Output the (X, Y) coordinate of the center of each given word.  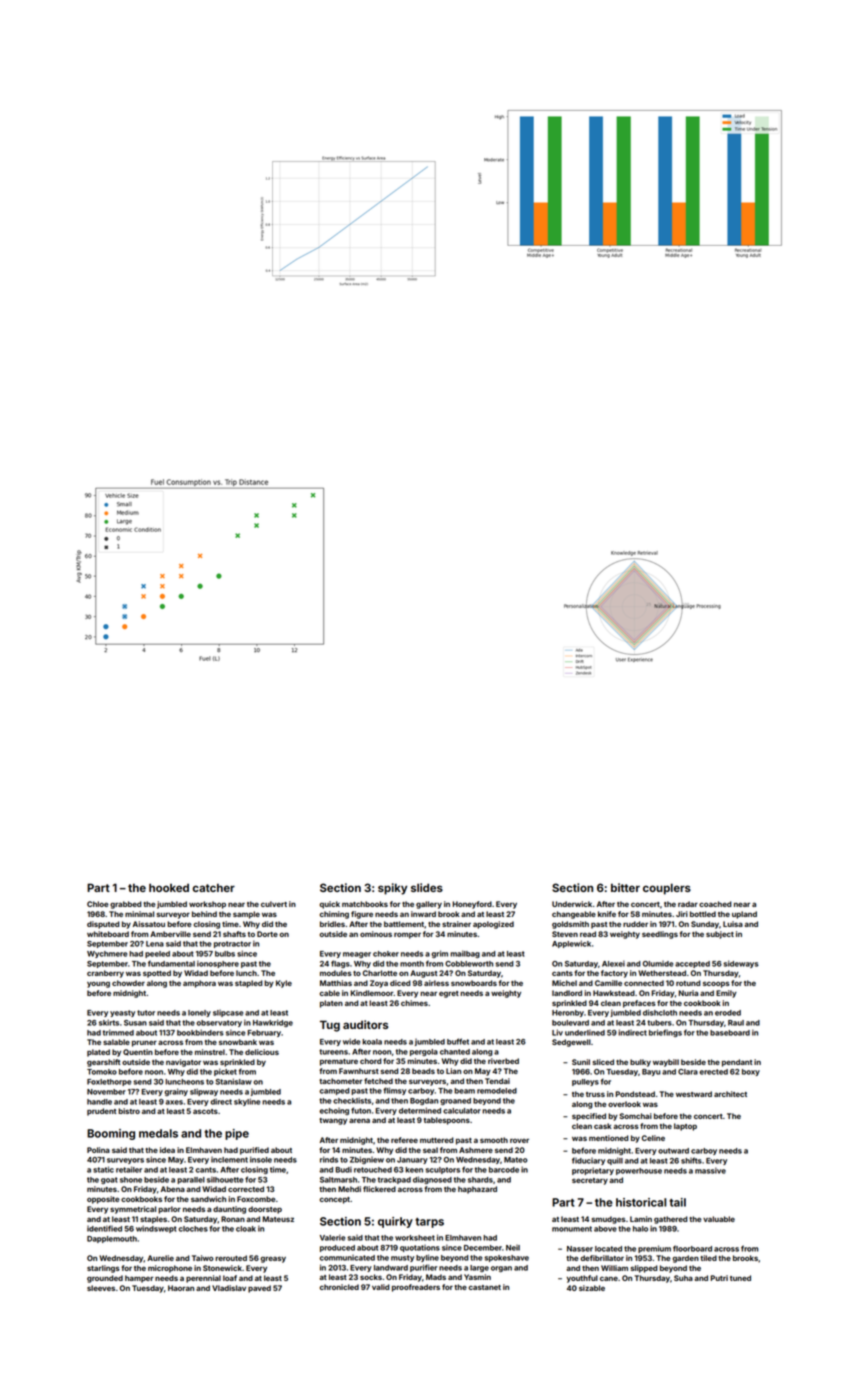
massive (710, 1170)
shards (480, 1180)
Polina (98, 1150)
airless (436, 983)
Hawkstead (614, 993)
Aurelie (160, 1258)
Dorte (267, 934)
